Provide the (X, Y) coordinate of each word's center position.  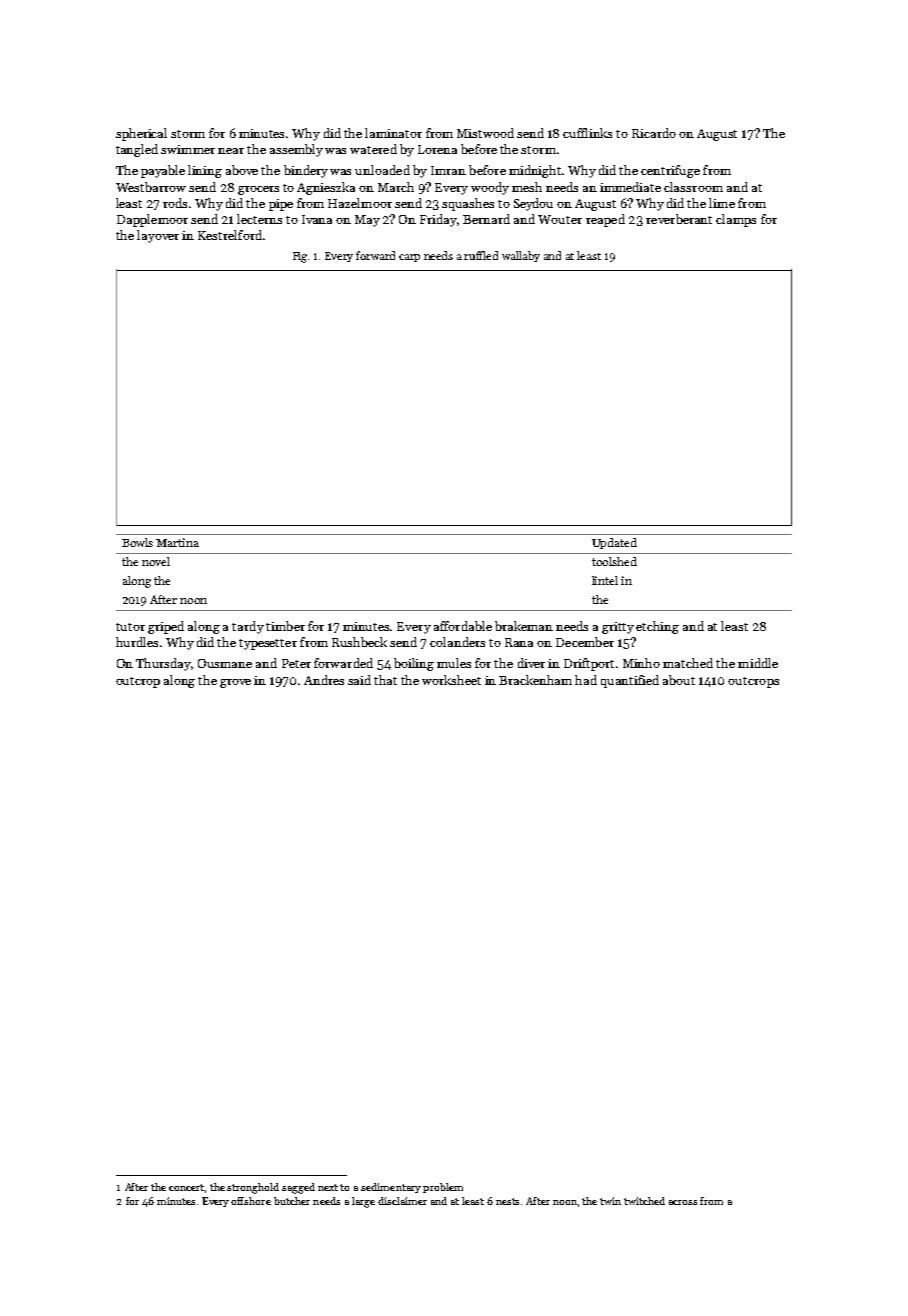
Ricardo (654, 133)
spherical (141, 134)
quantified (630, 681)
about (679, 680)
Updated (614, 543)
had (586, 680)
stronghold (253, 1188)
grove (235, 683)
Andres (324, 680)
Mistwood (485, 133)
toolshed (614, 561)
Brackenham (535, 680)
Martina (177, 542)
